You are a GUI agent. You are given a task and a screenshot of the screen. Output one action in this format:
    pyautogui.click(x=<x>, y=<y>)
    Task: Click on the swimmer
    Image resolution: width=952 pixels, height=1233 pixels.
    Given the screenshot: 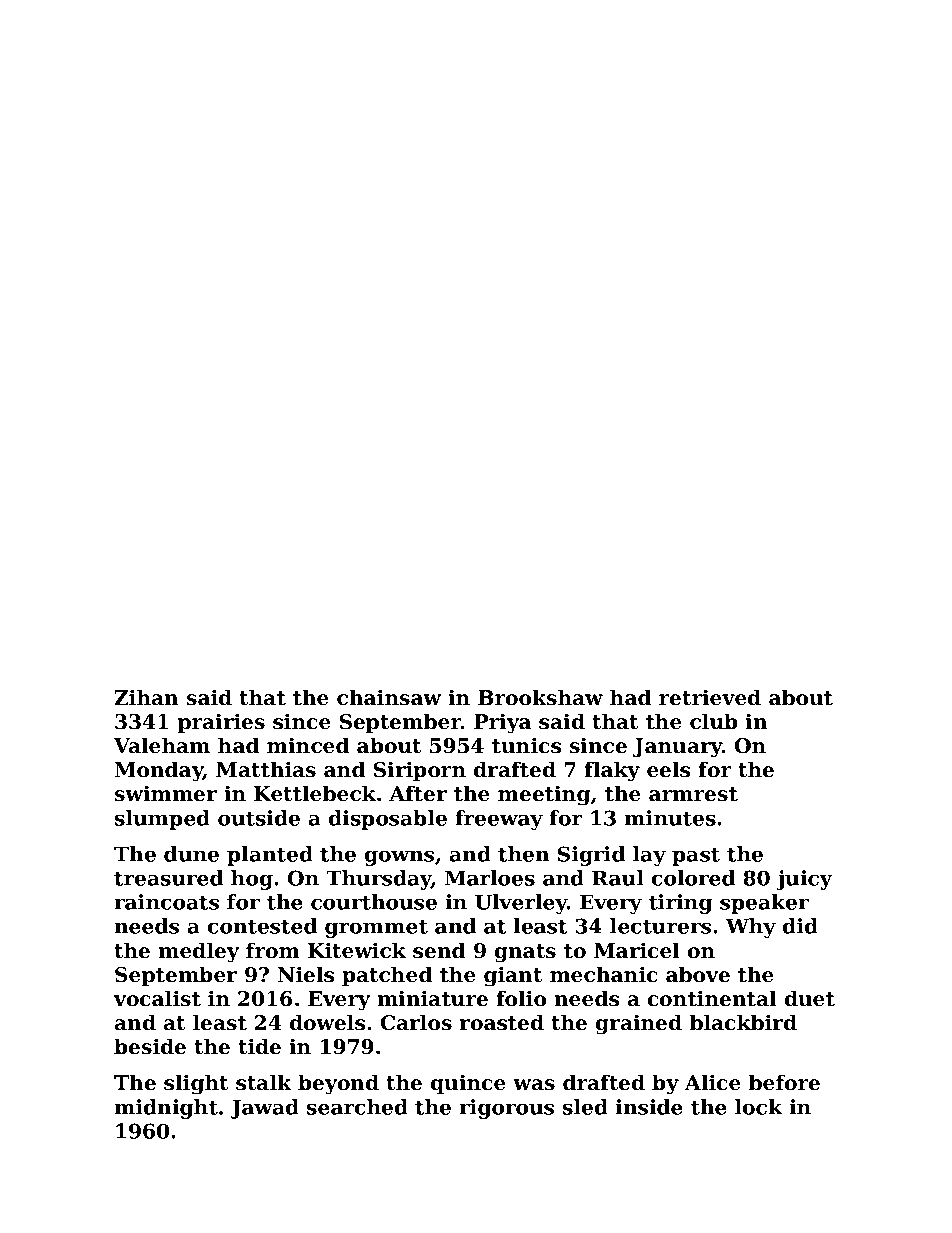 What is the action you would take?
    pyautogui.click(x=166, y=793)
